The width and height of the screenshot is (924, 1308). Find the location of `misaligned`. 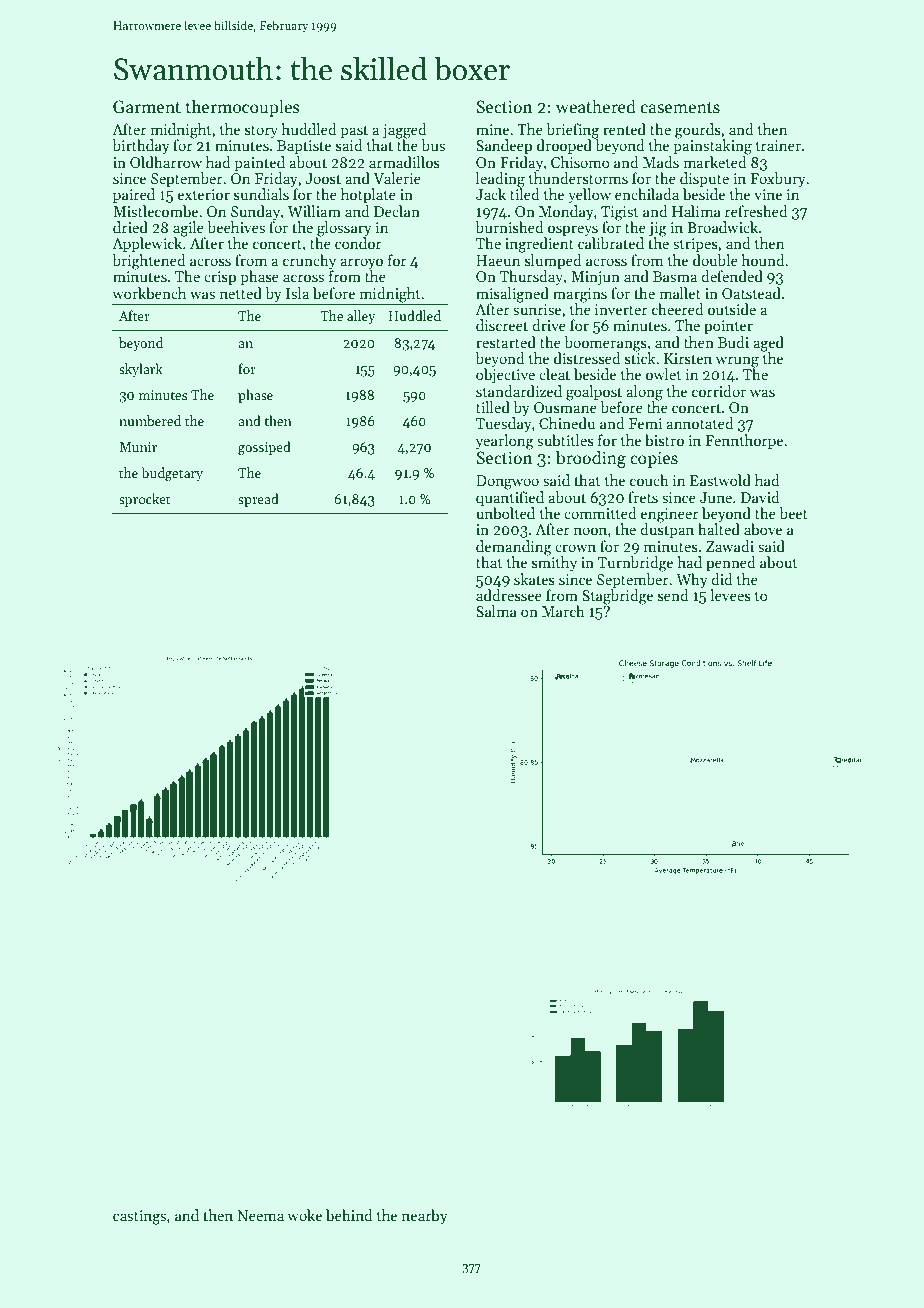

misaligned is located at coordinates (512, 295).
